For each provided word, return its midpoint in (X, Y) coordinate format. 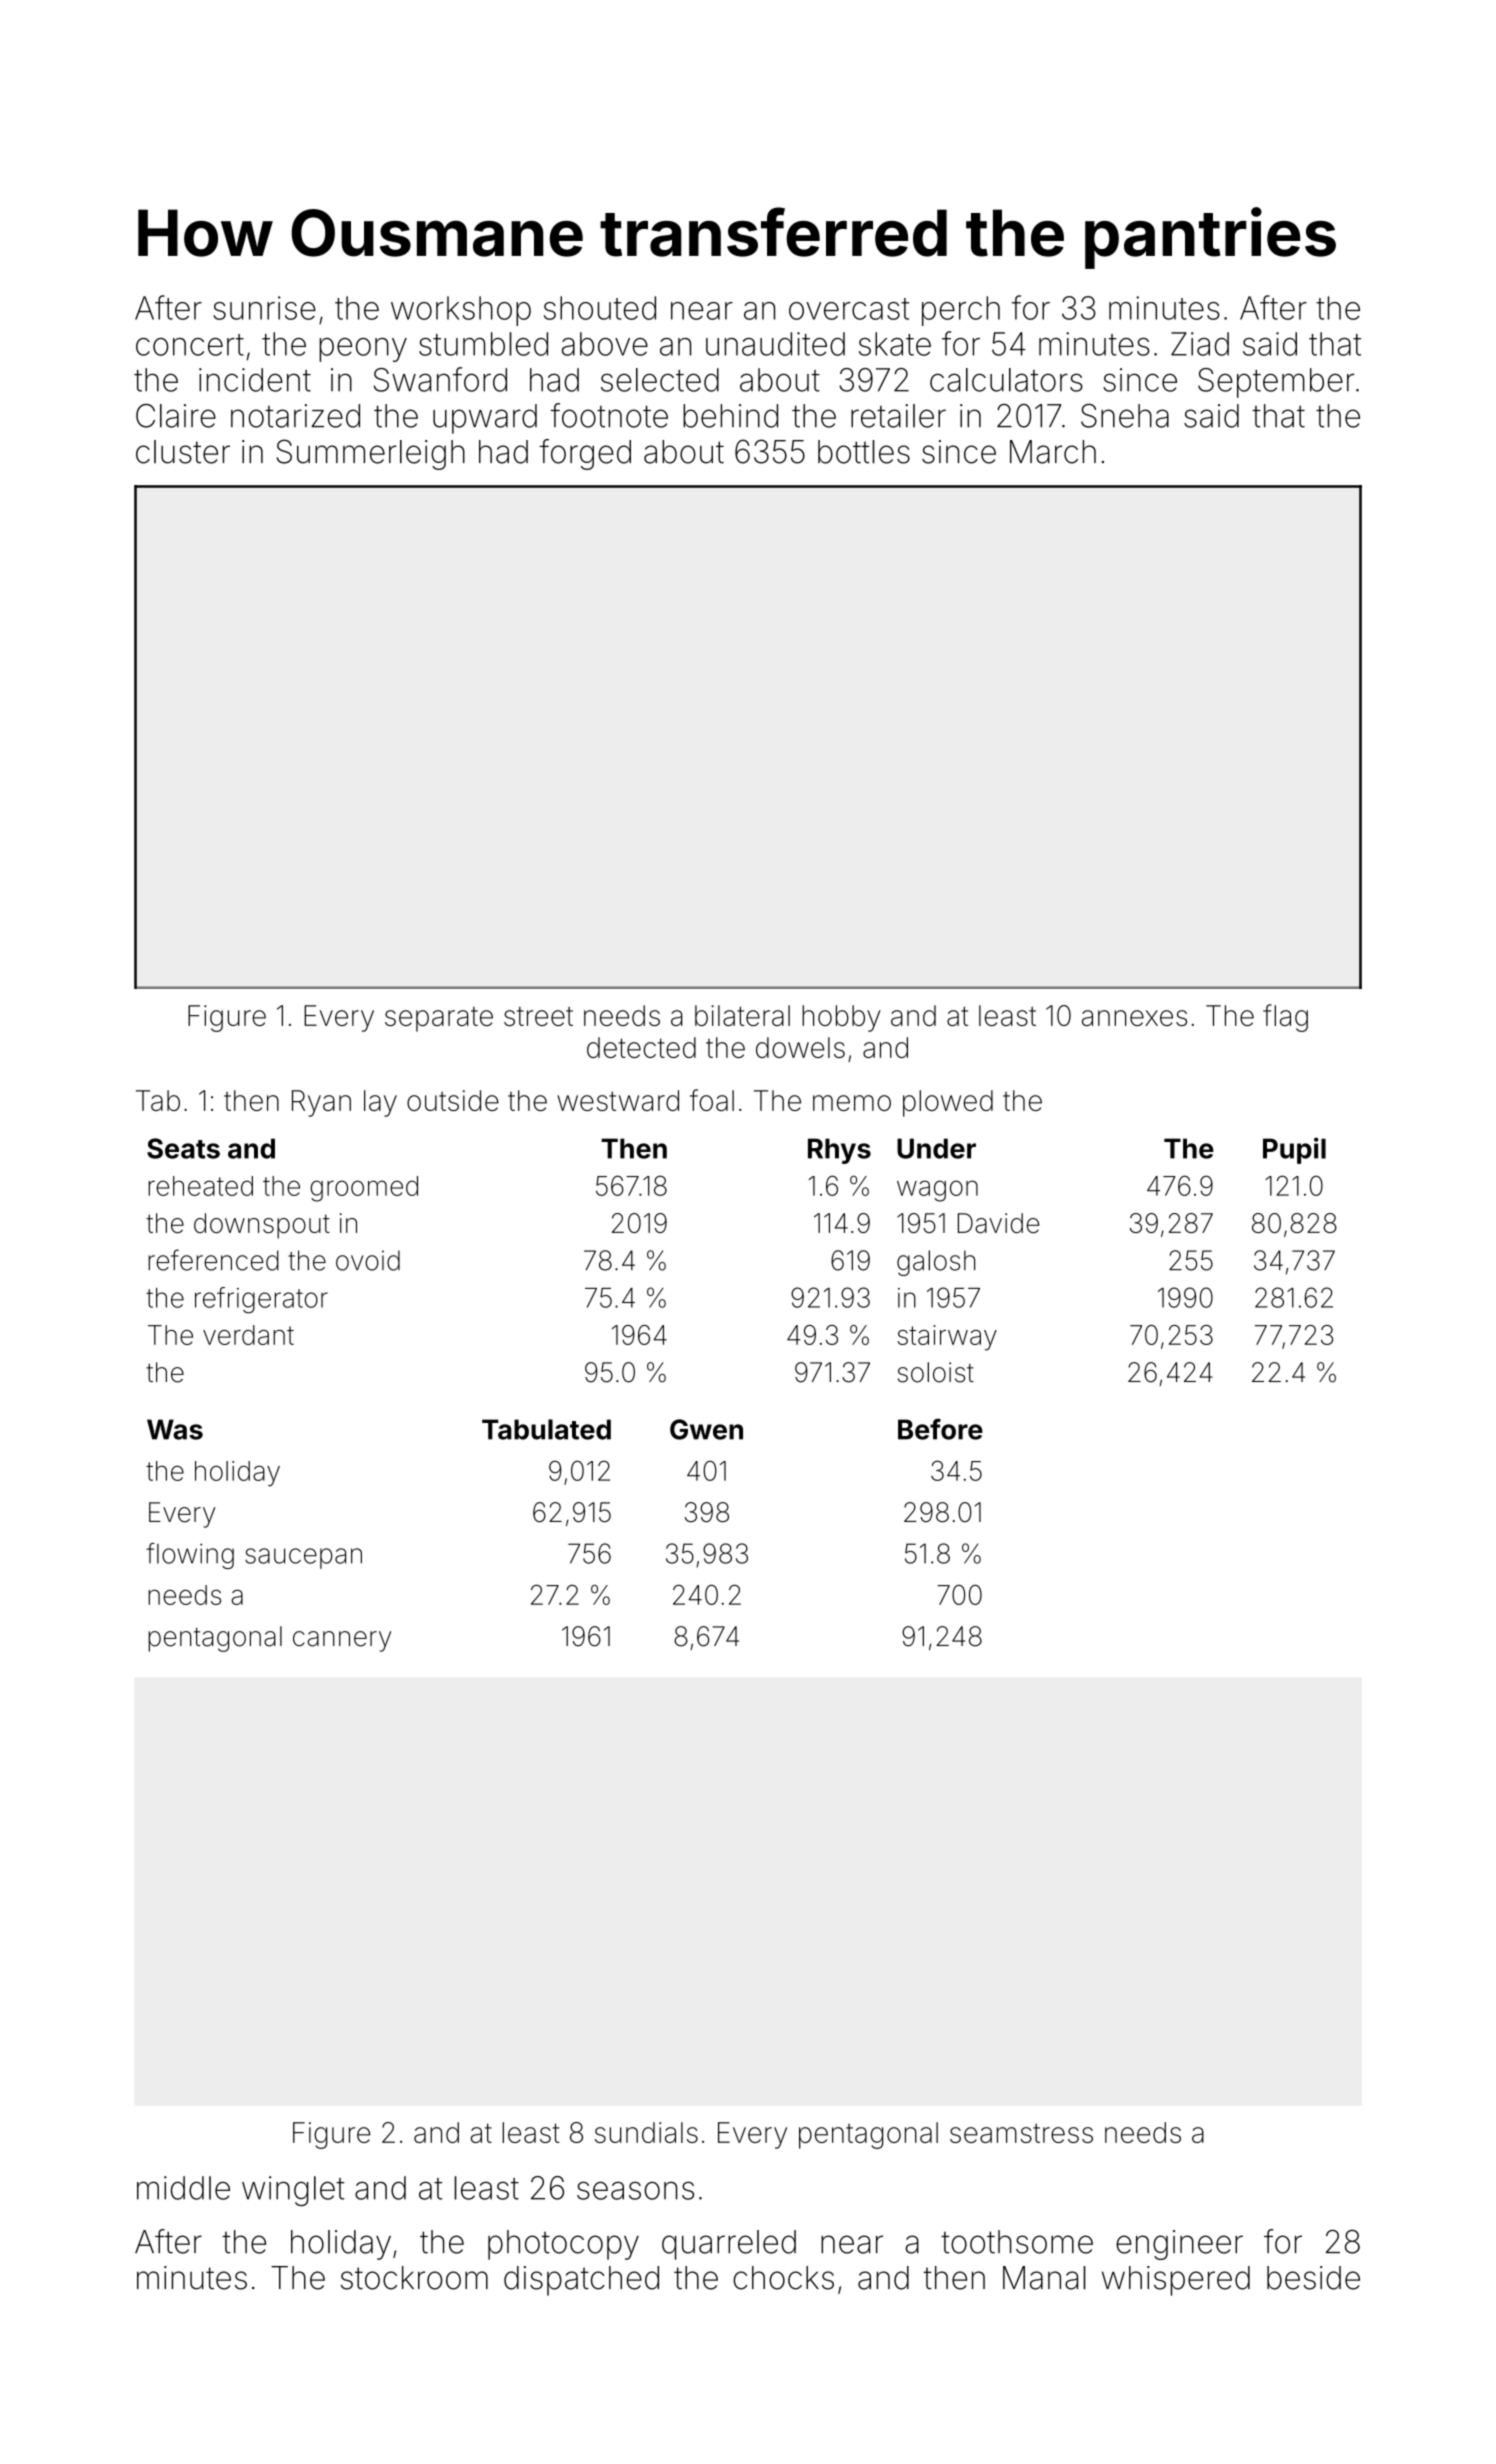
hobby (841, 1018)
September (1276, 383)
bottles (864, 452)
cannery (342, 1641)
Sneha (1125, 416)
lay (380, 1103)
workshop (461, 311)
